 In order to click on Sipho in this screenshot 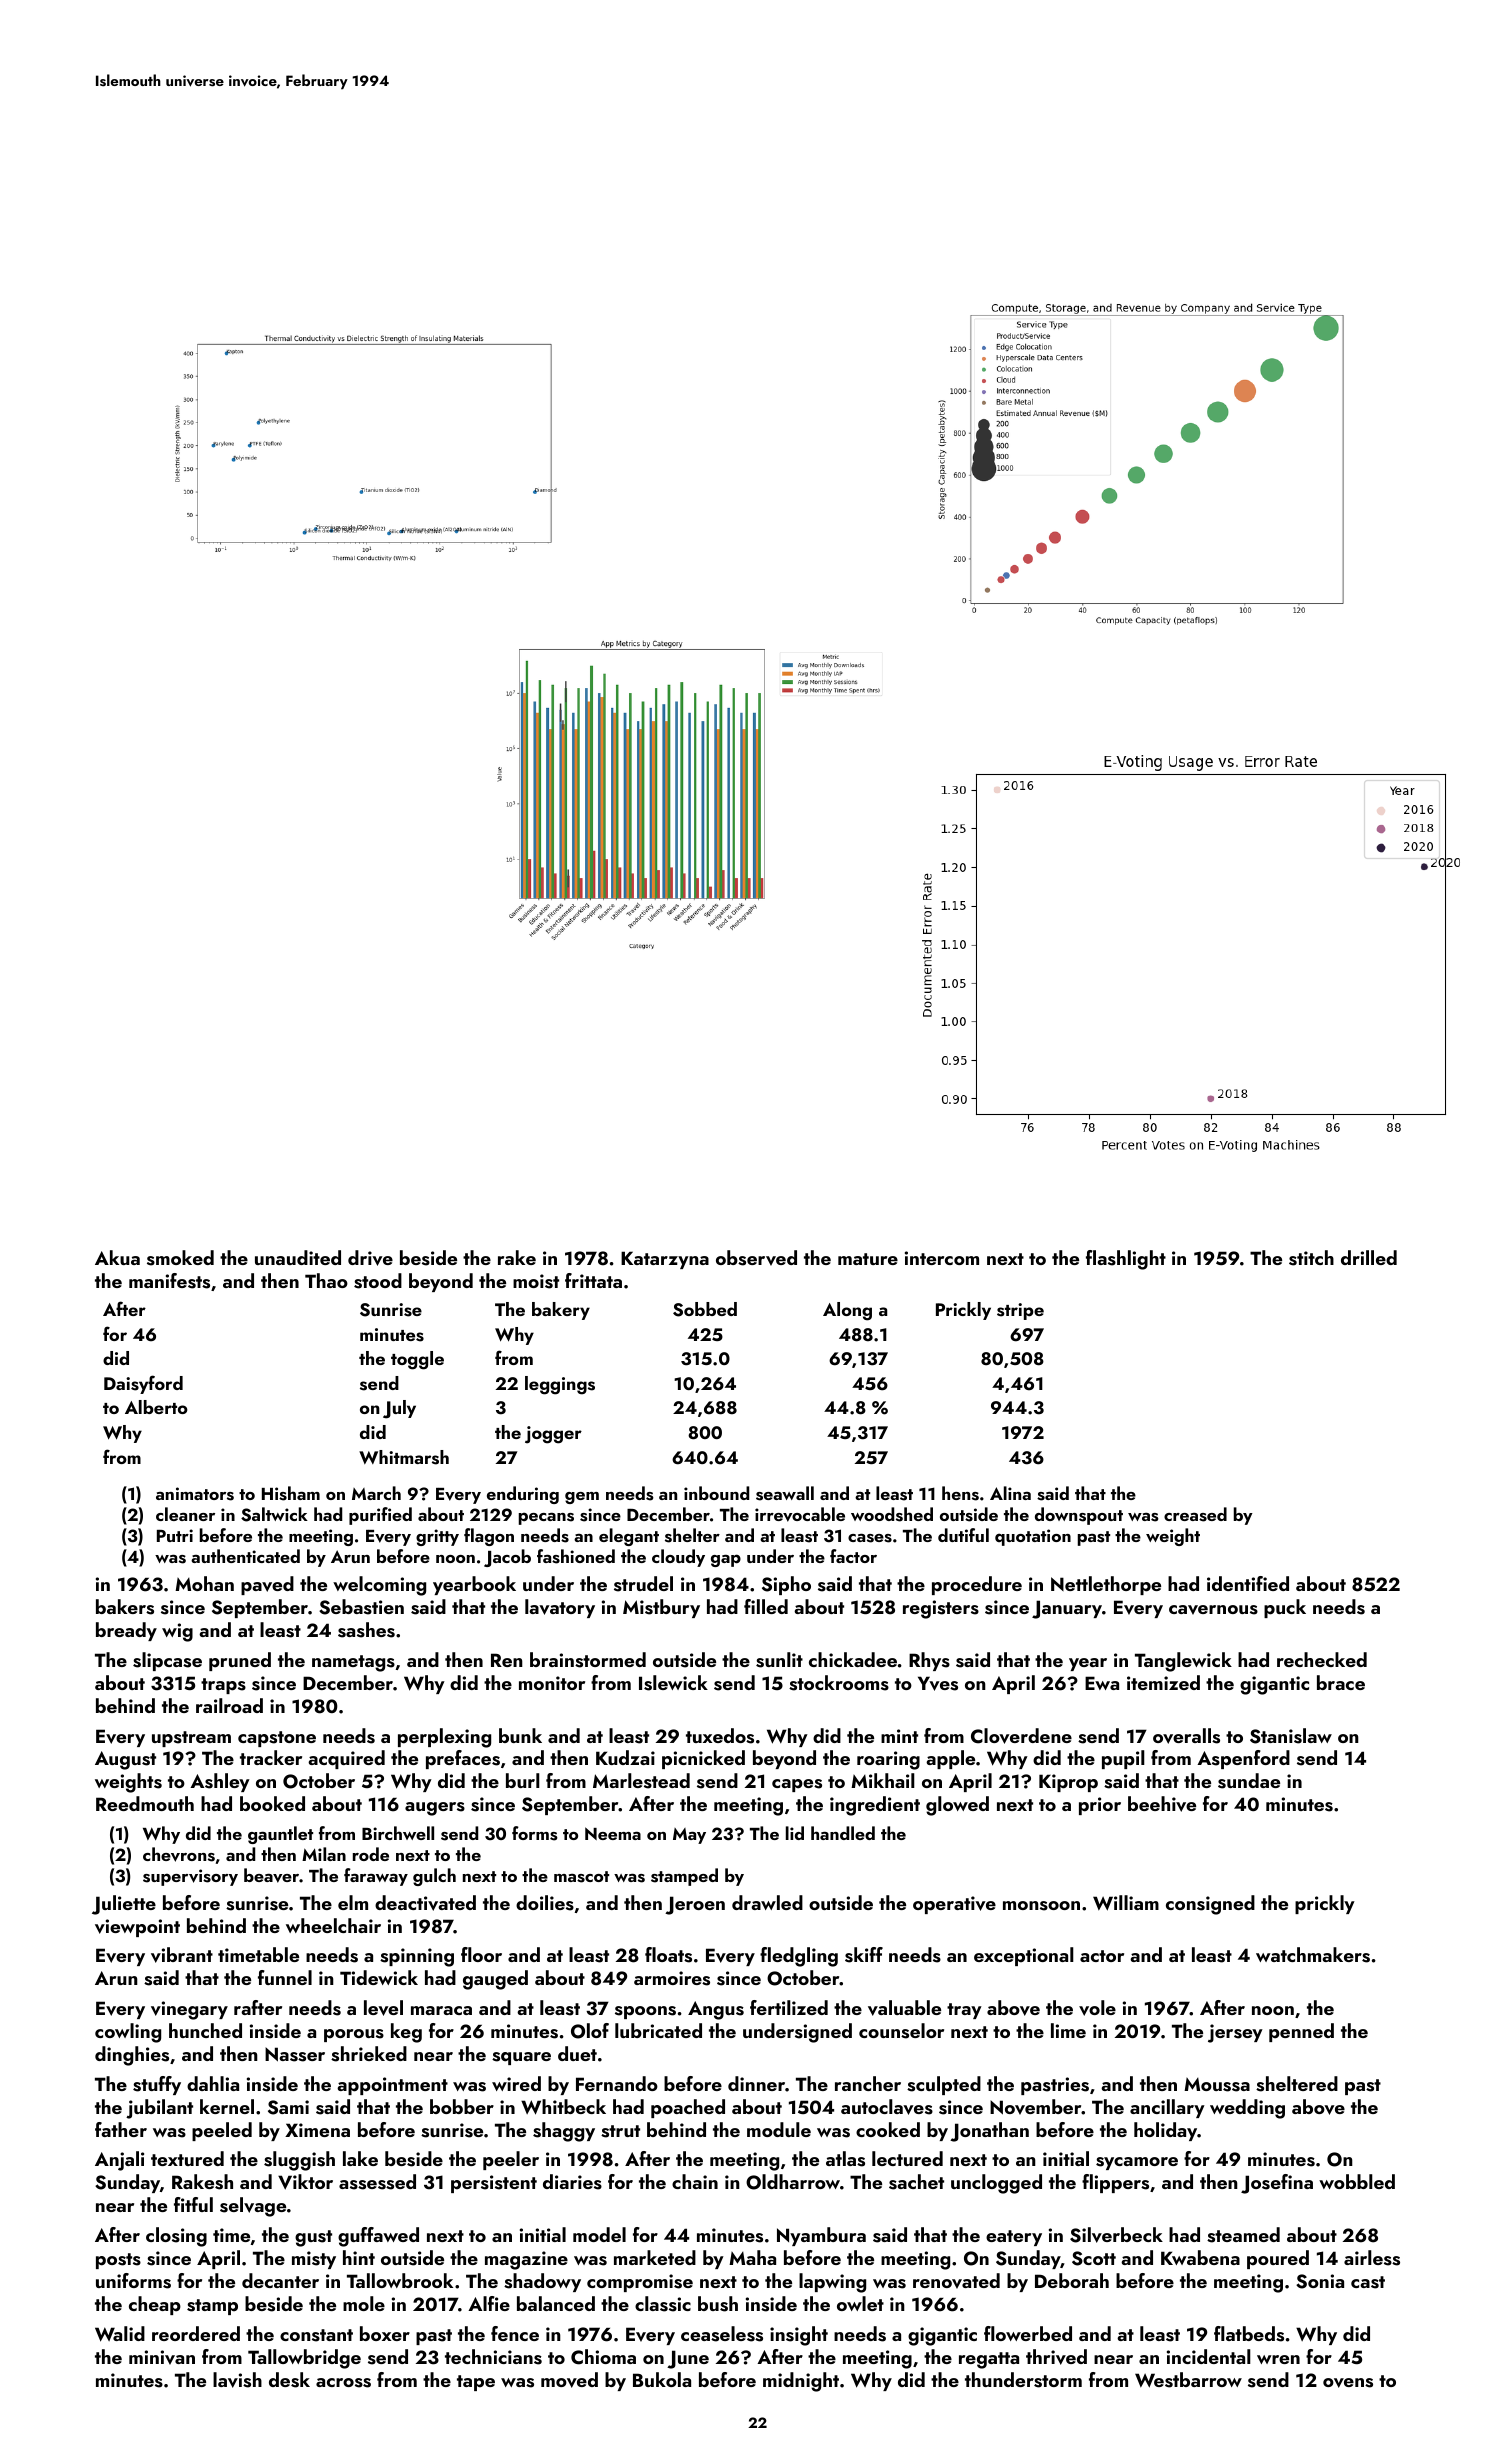, I will do `click(786, 1585)`.
